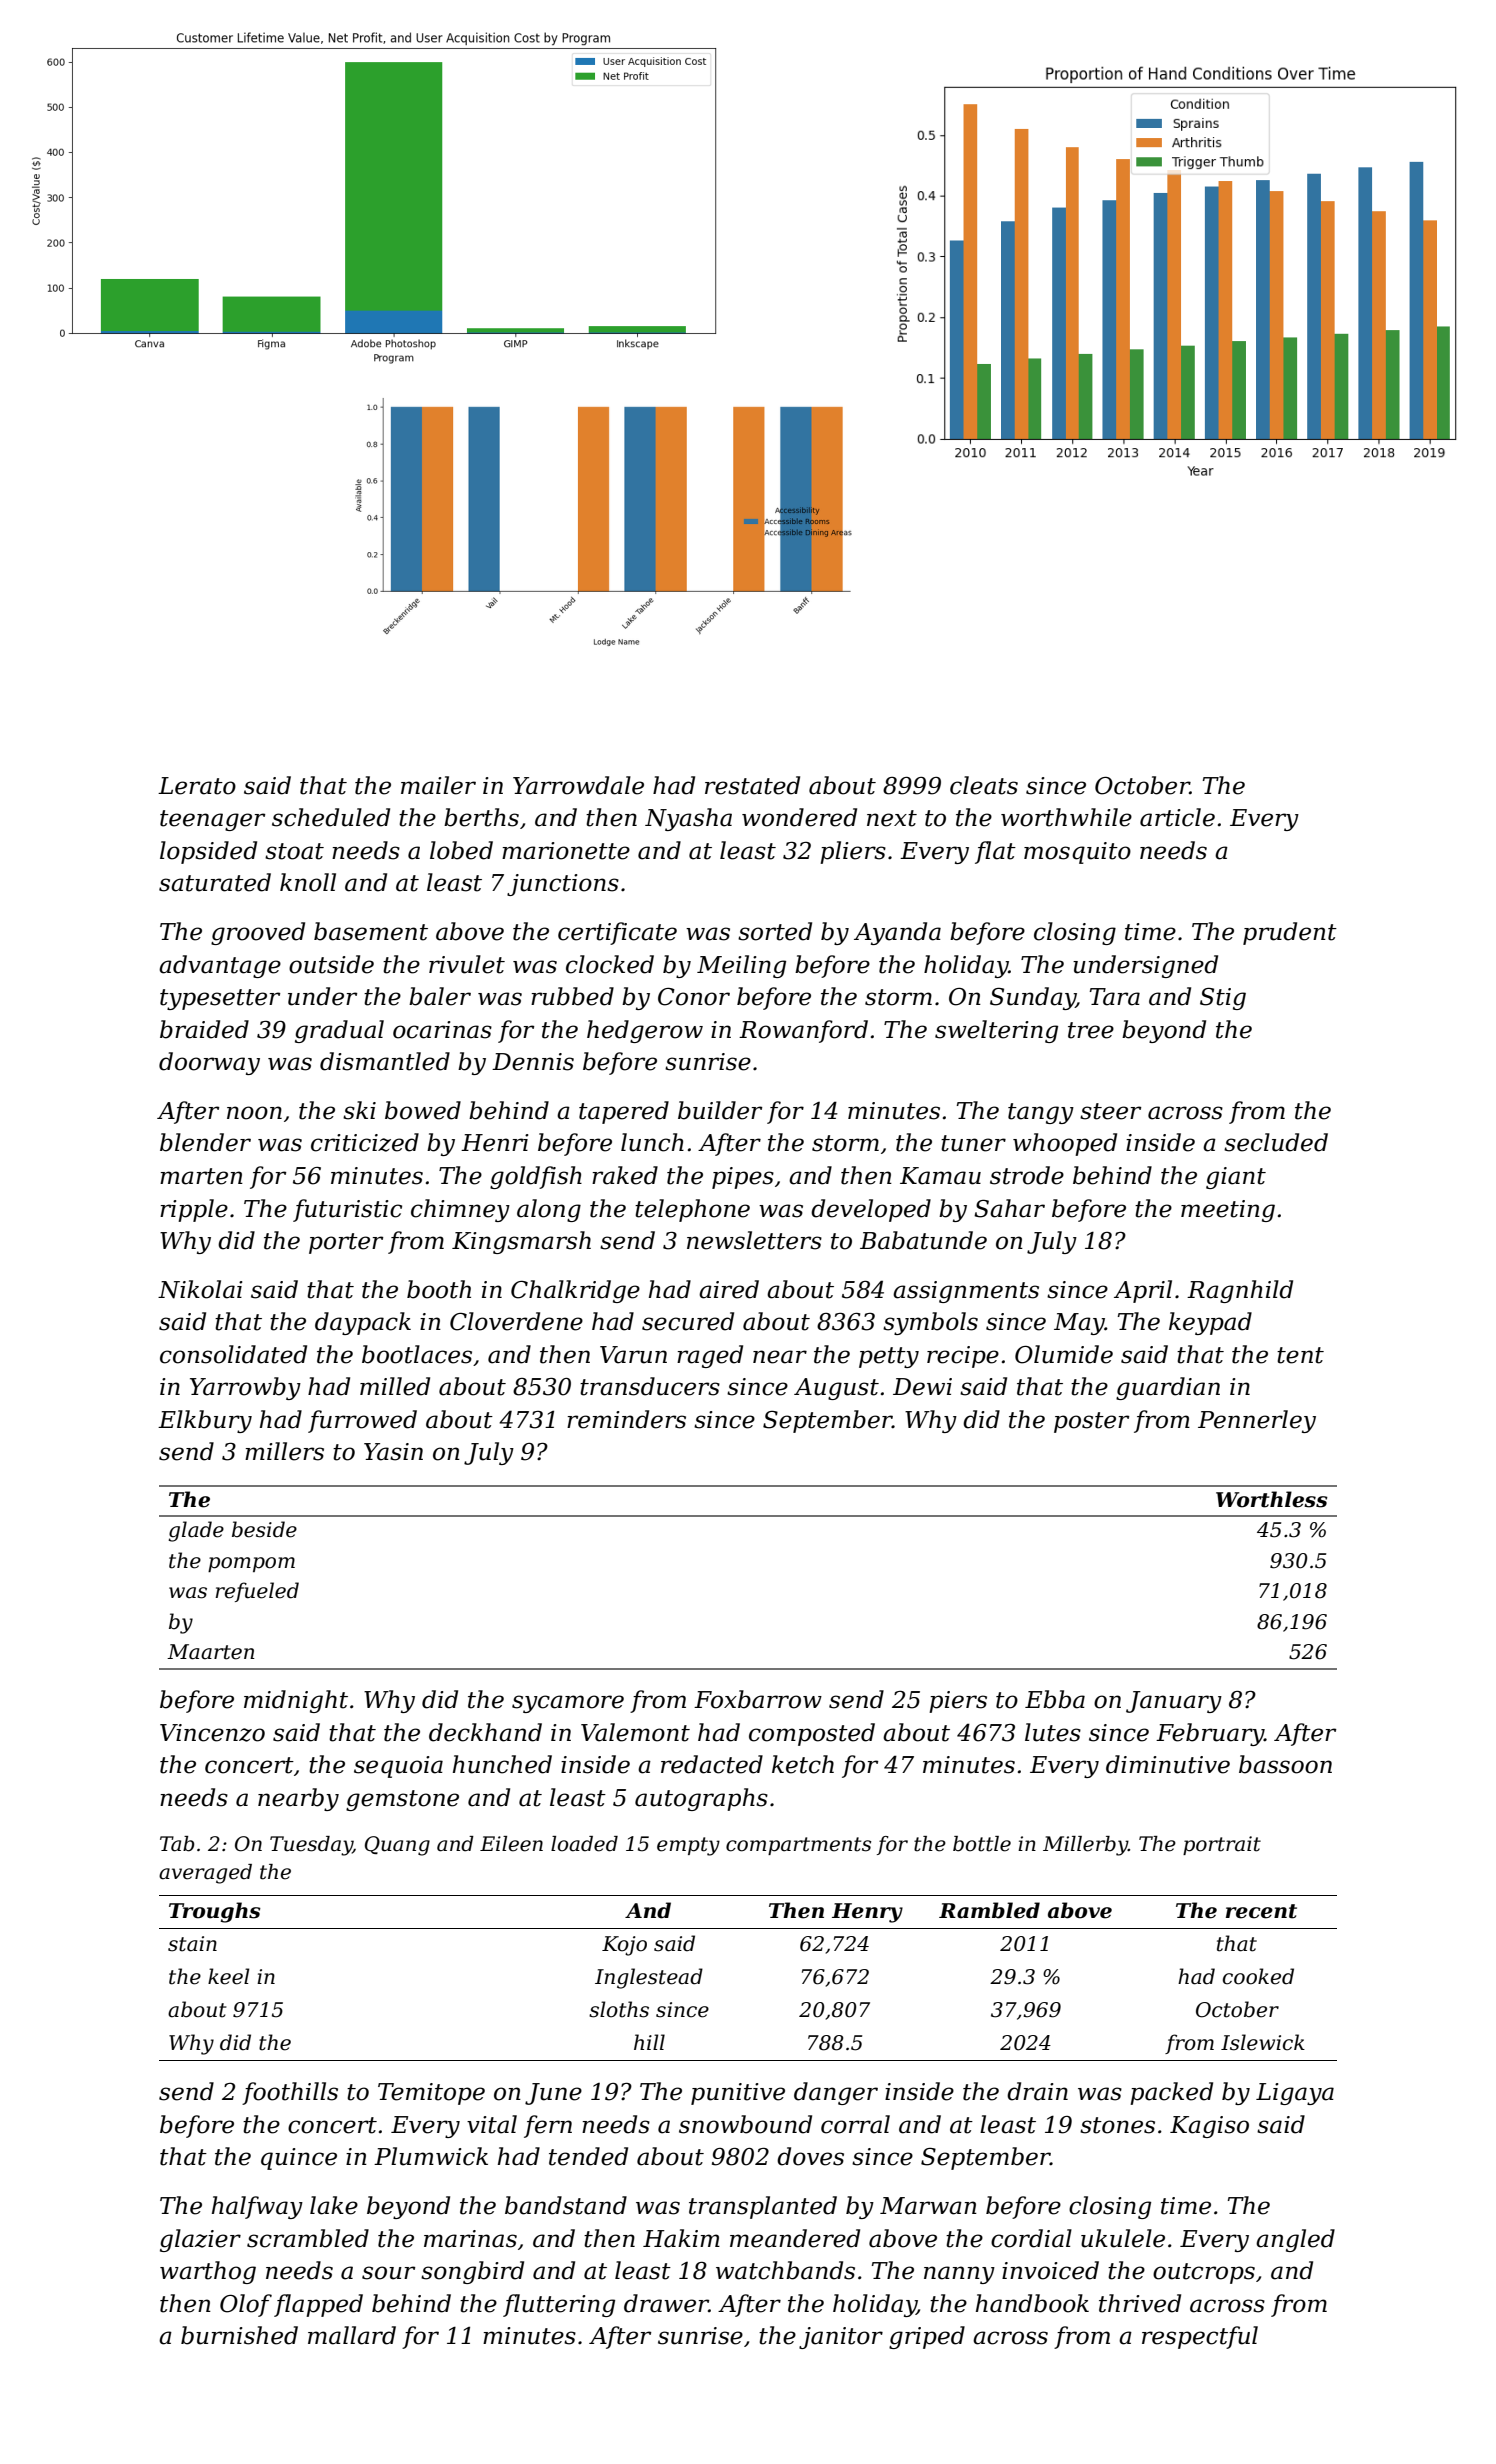 The width and height of the document is (1496, 2464). What do you see at coordinates (1177, 817) in the document?
I see `article` at bounding box center [1177, 817].
